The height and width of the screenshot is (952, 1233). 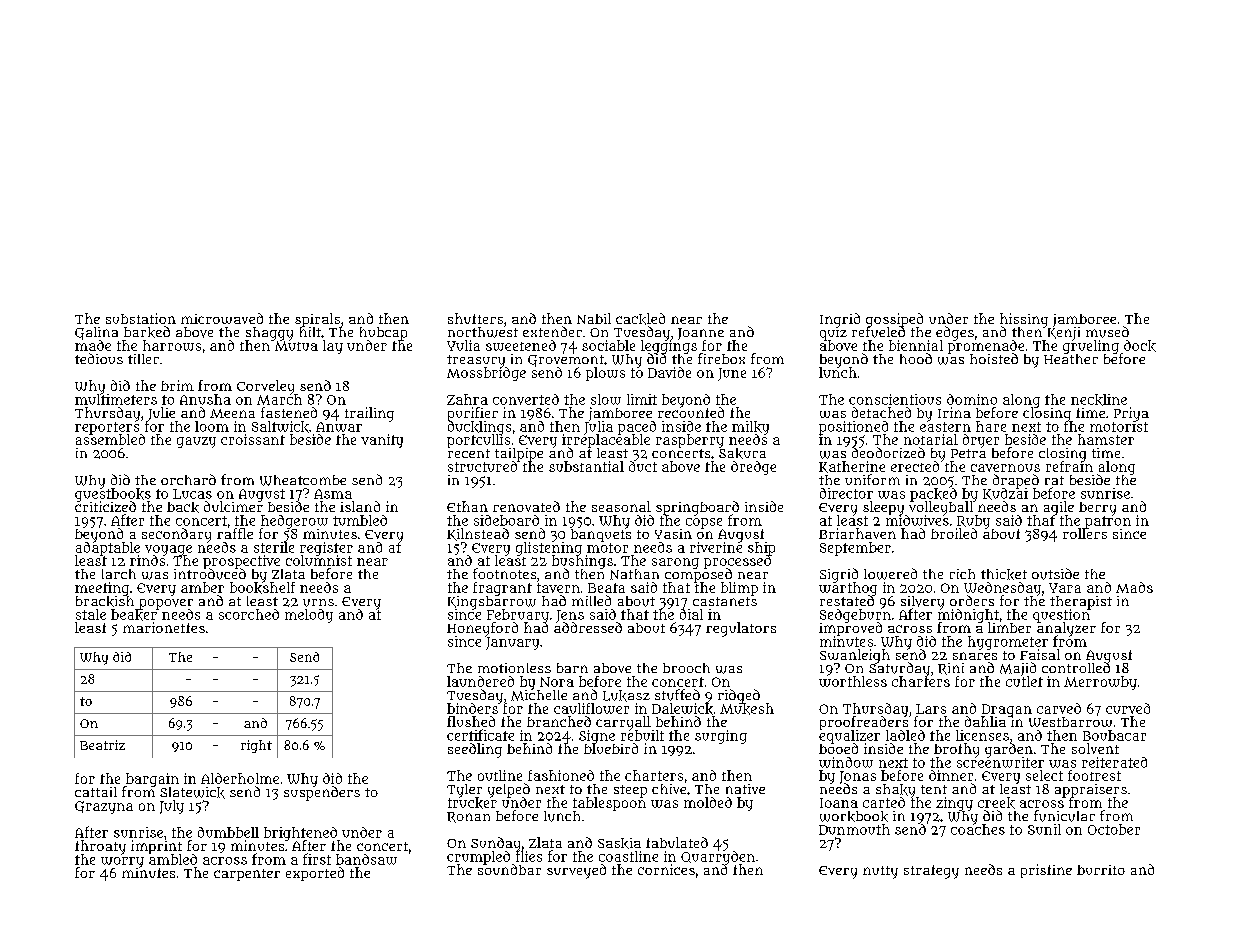 I want to click on Beatriz, so click(x=102, y=745).
